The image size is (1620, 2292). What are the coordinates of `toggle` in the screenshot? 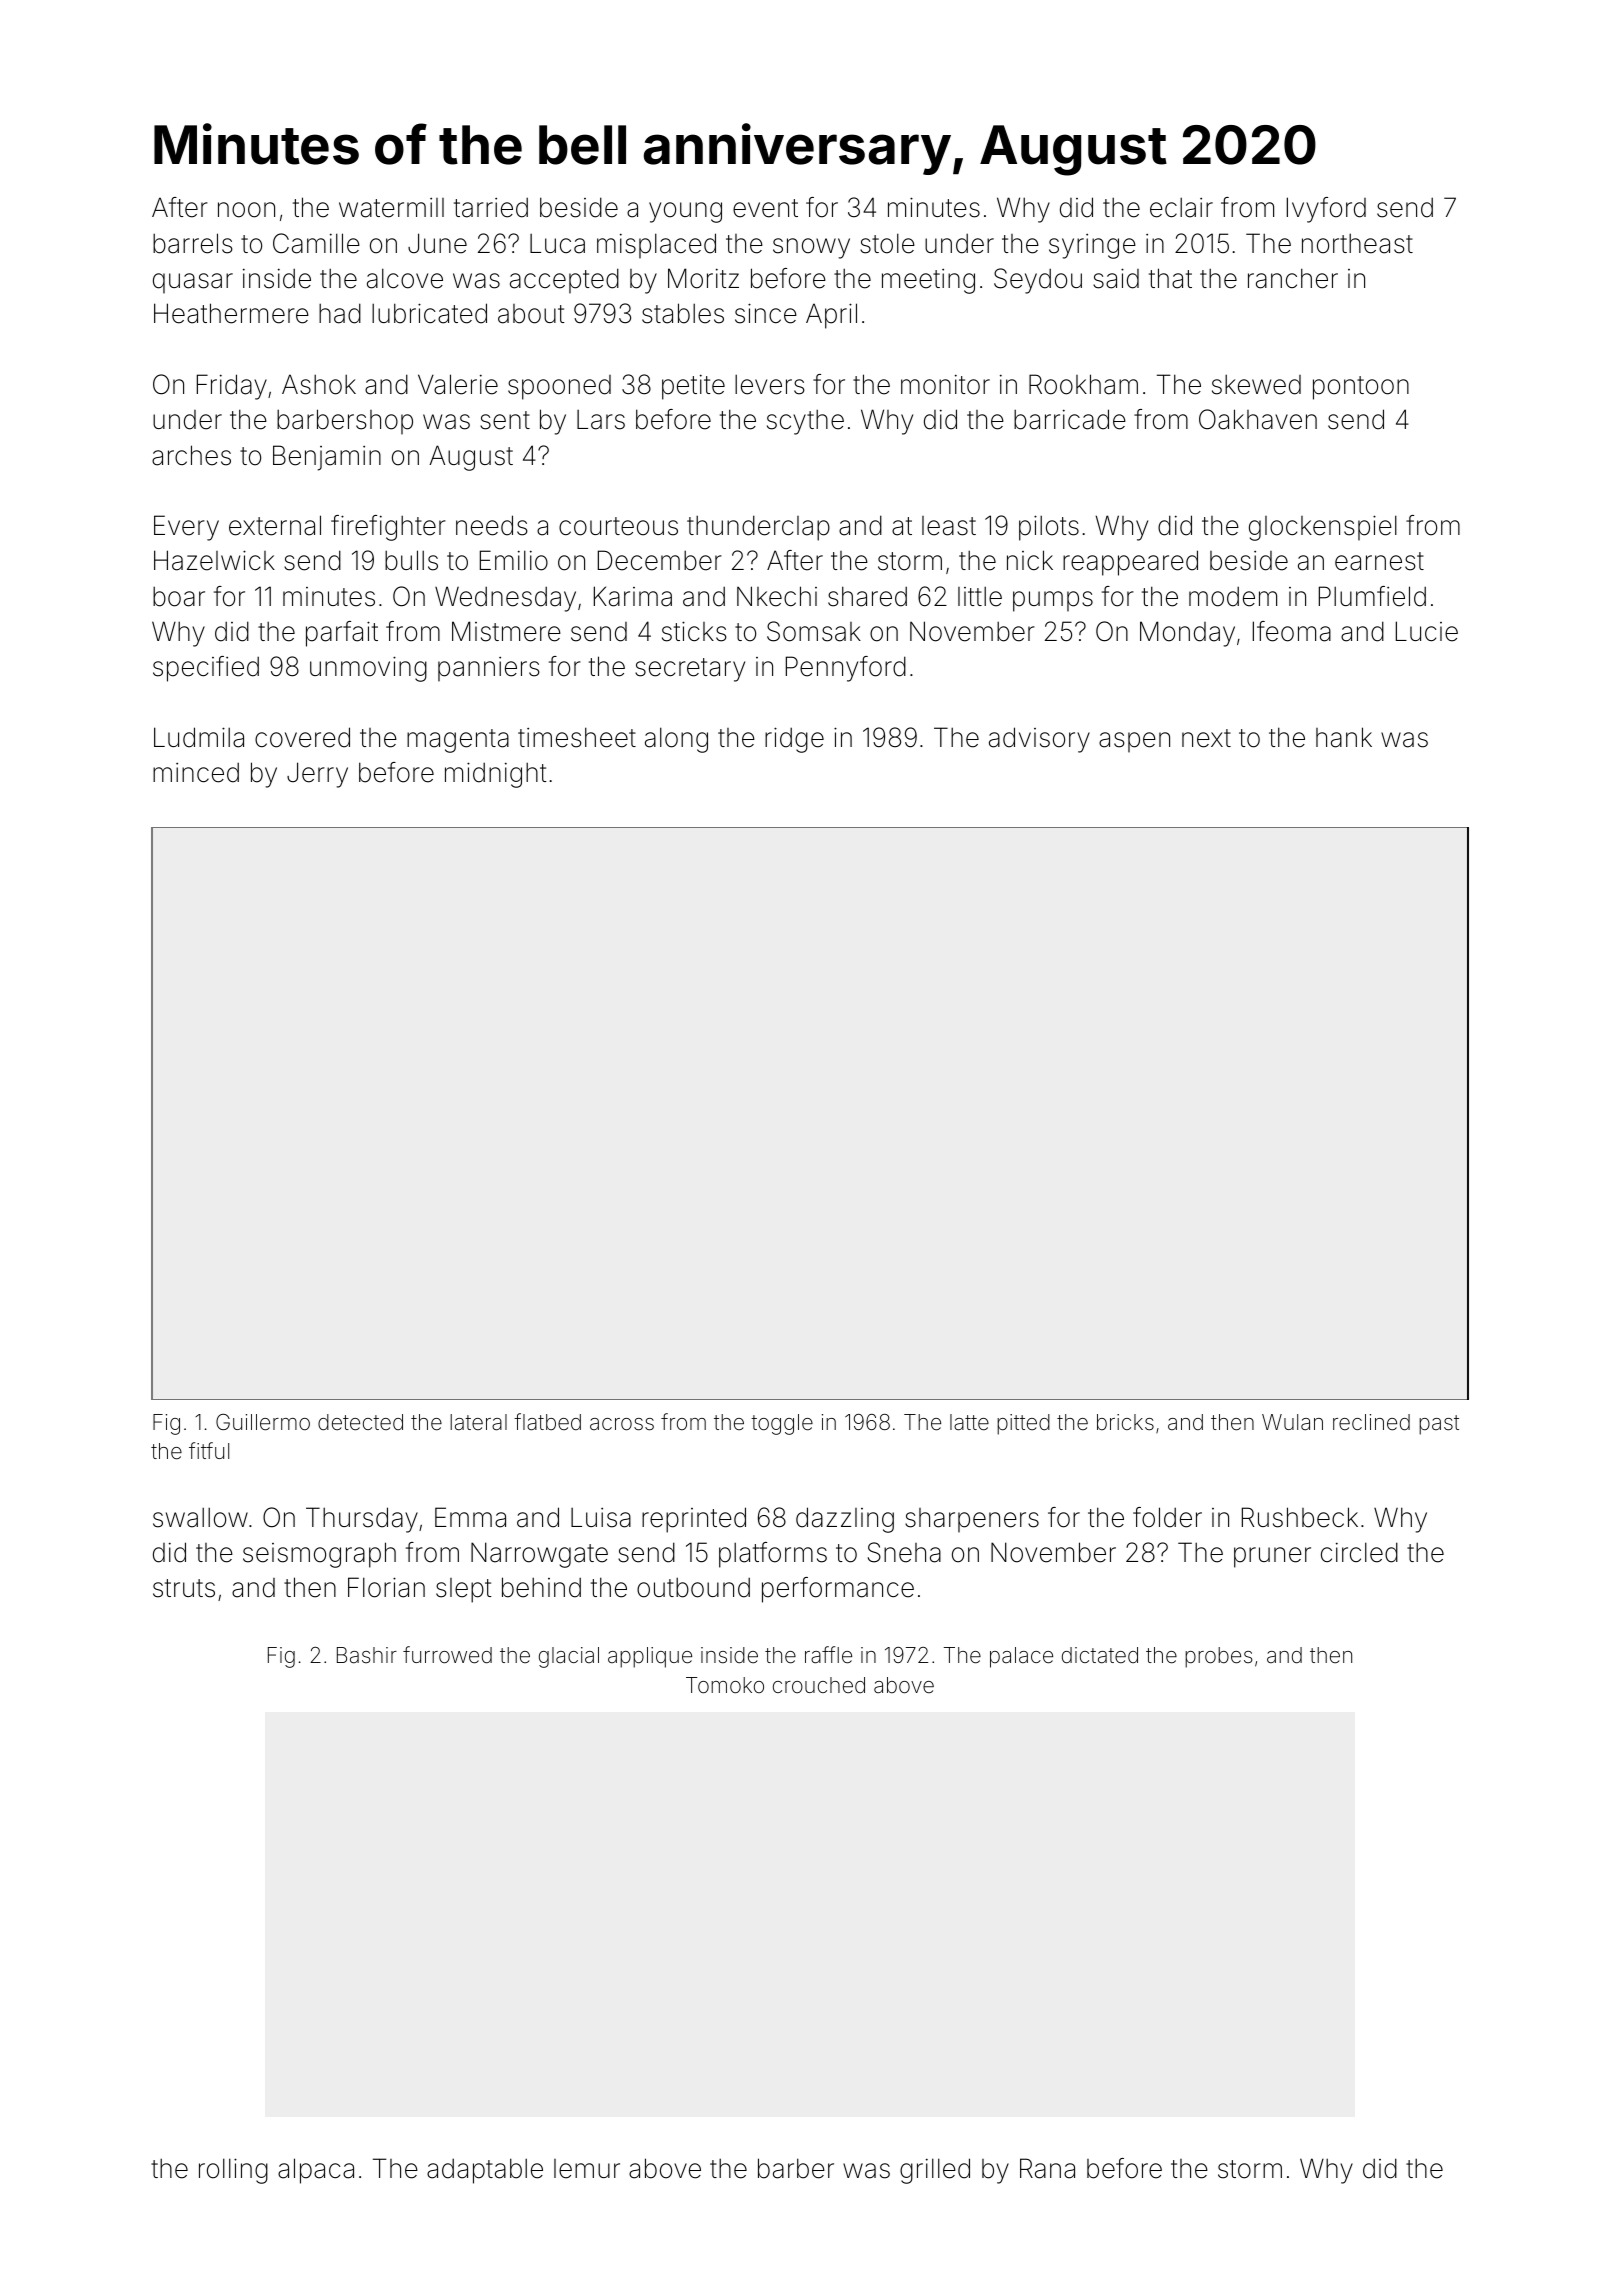 It's located at (782, 1424).
